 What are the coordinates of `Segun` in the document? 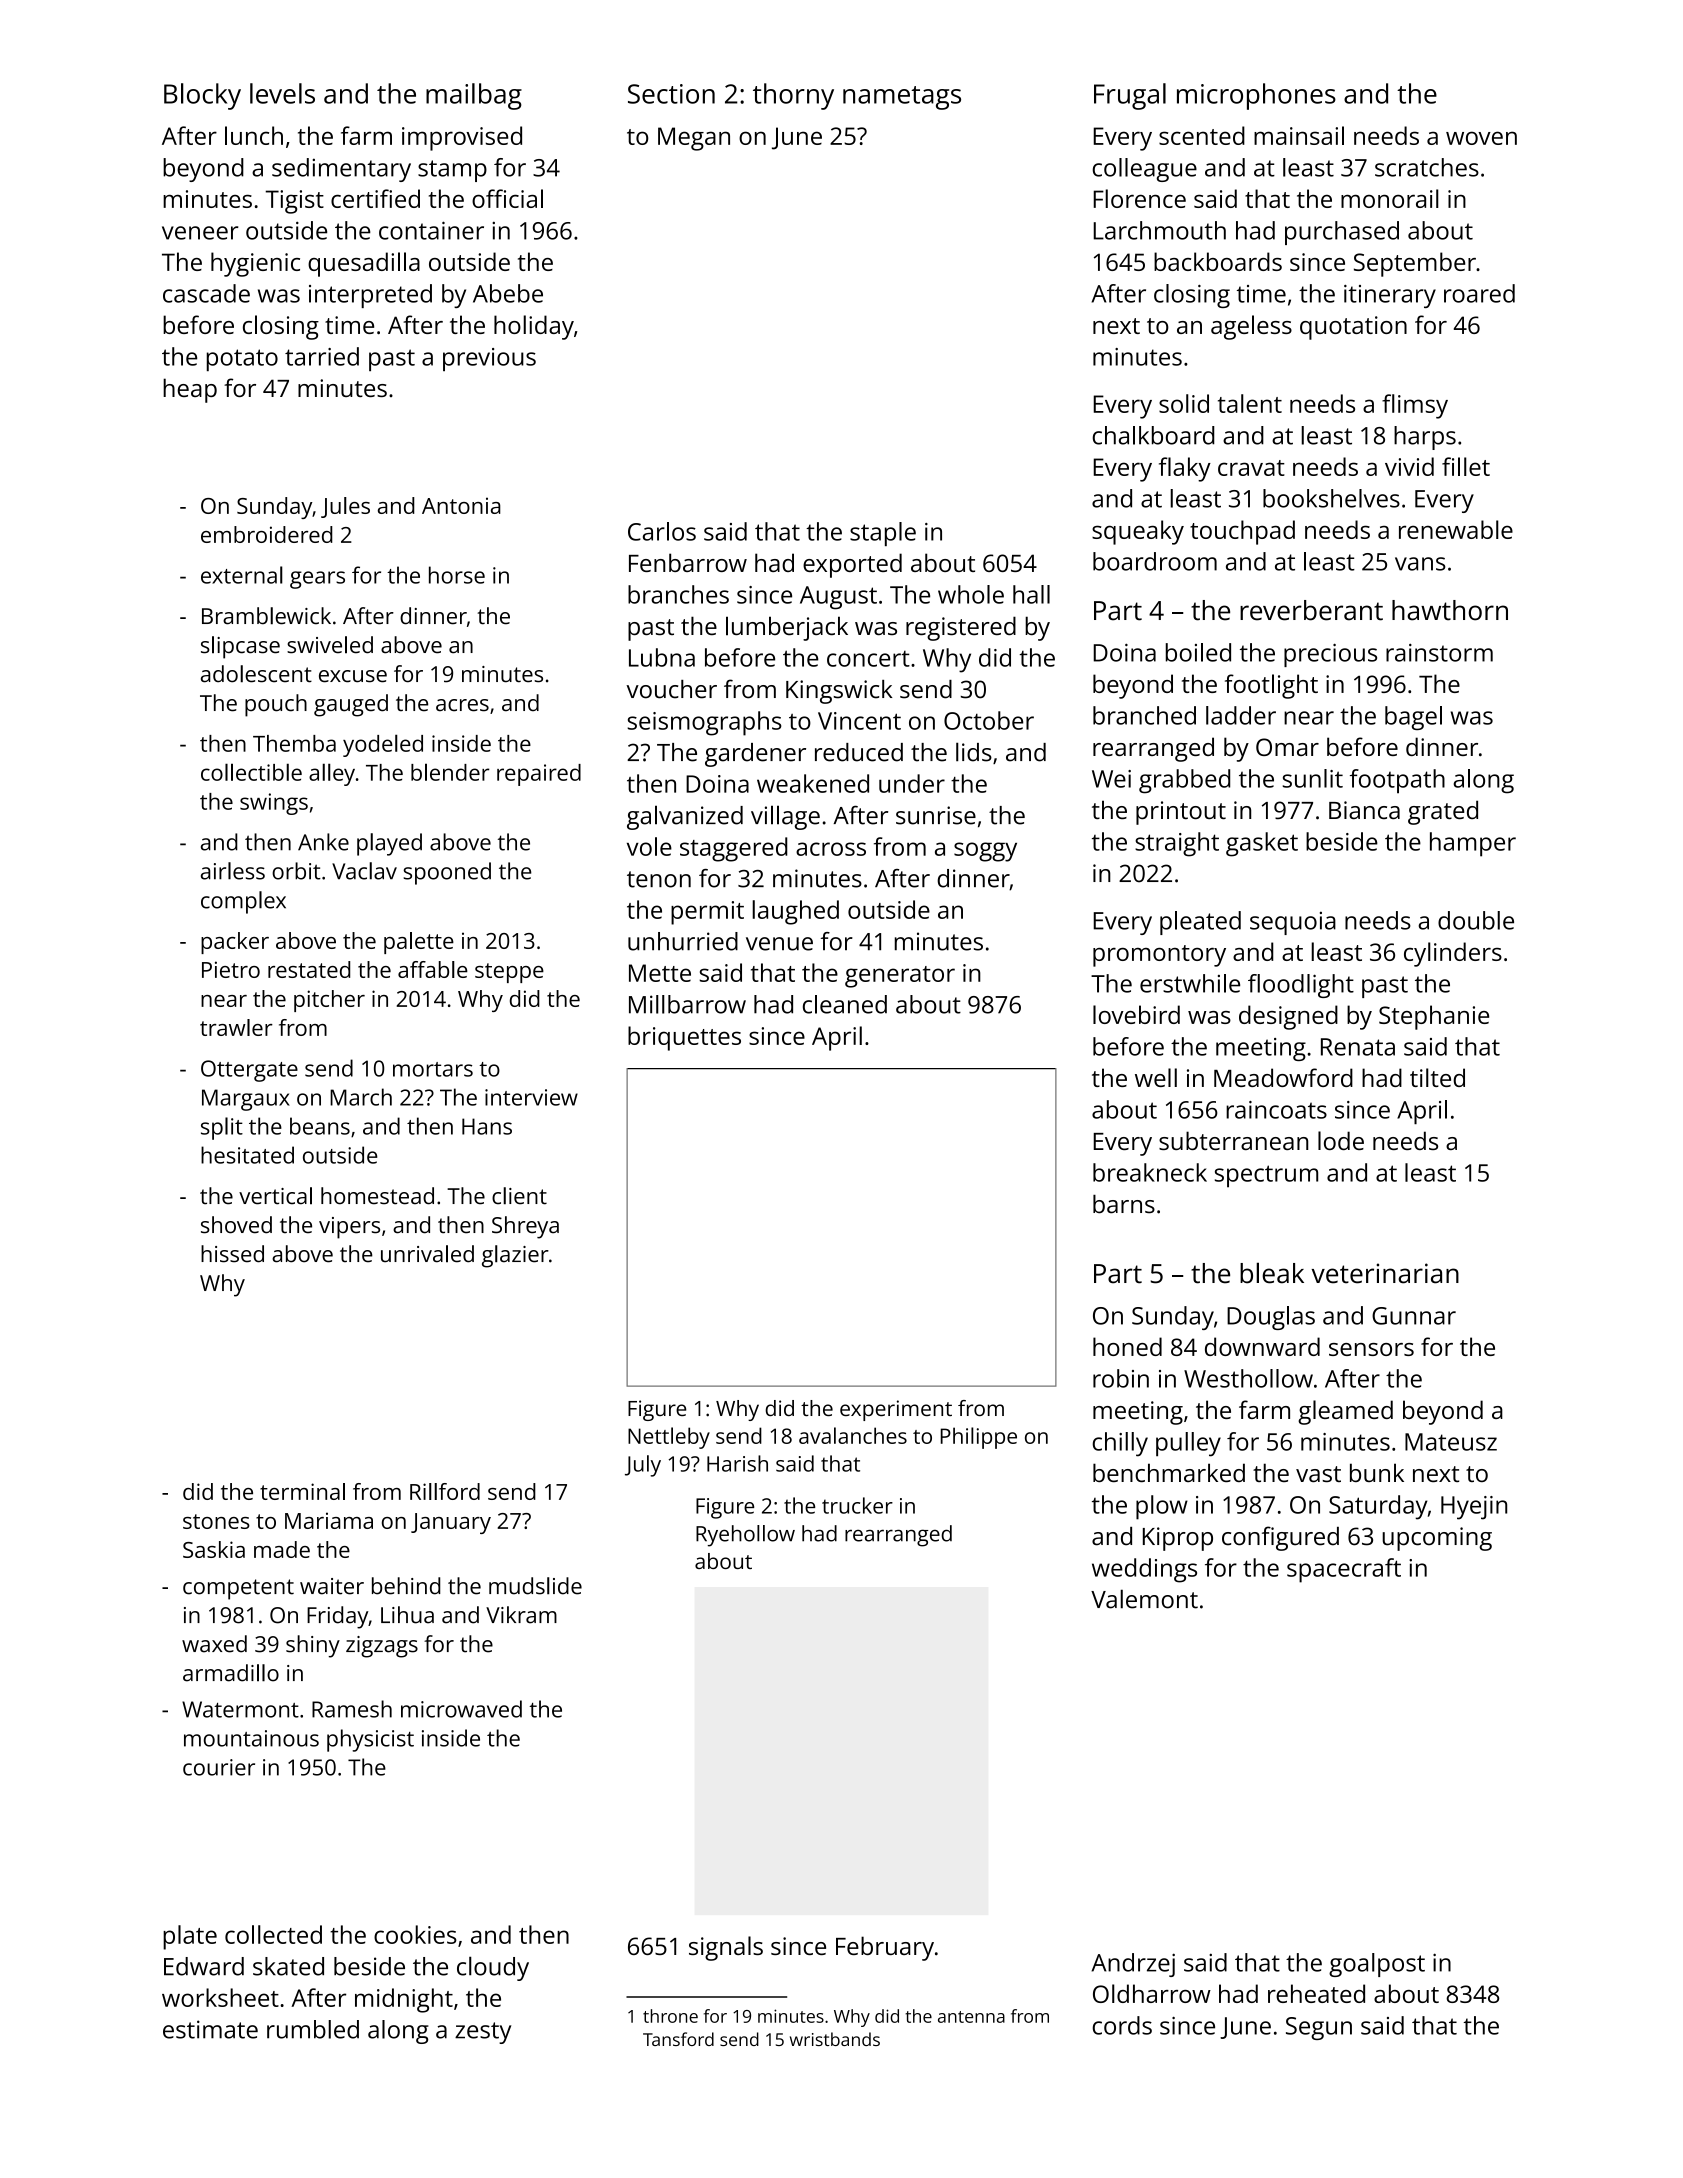 It's located at (1319, 2028).
